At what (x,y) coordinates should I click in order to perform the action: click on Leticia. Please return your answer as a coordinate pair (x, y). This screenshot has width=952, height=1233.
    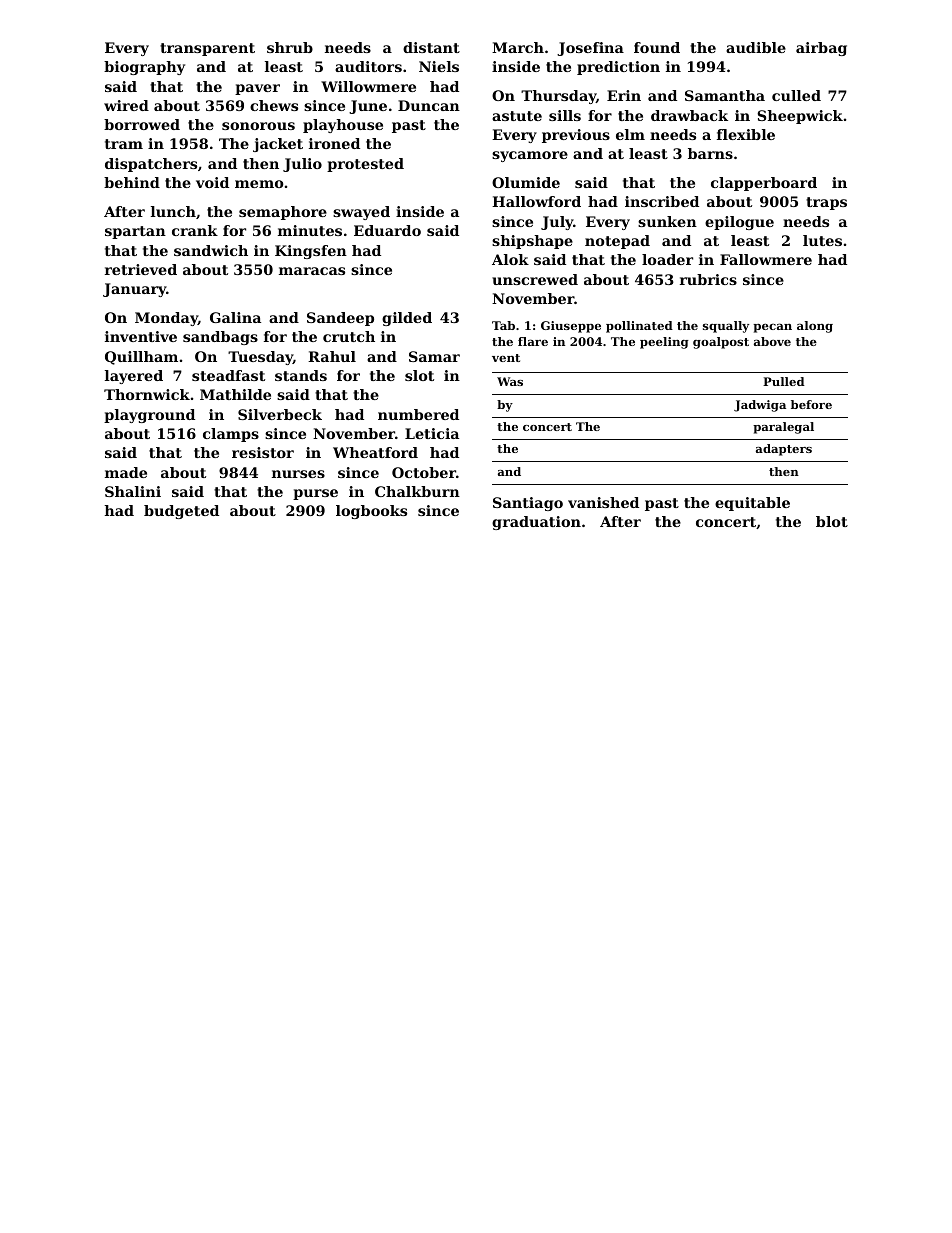
    Looking at the image, I should click on (432, 433).
